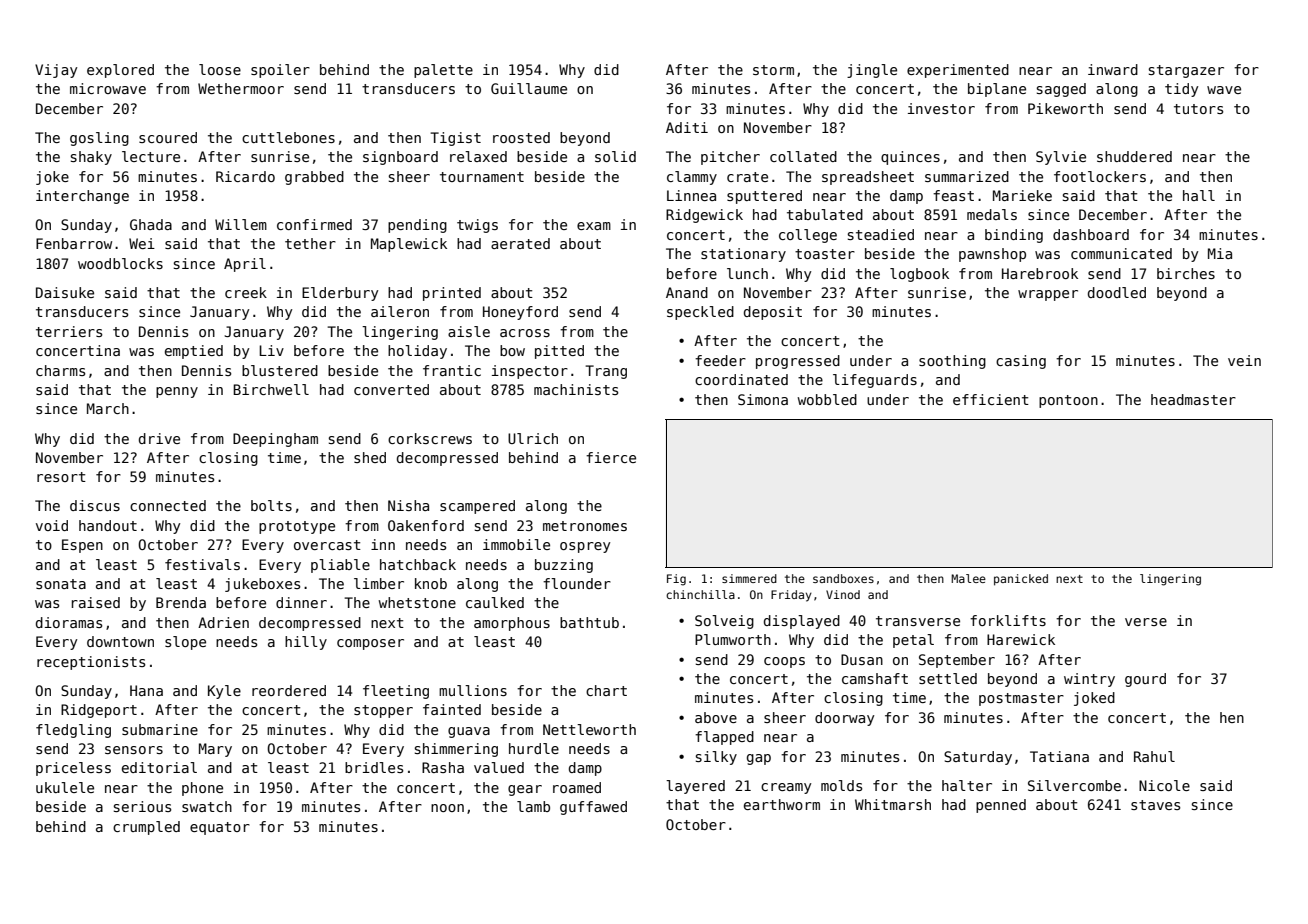 This screenshot has height=924, width=1308. I want to click on panicked, so click(1021, 580).
